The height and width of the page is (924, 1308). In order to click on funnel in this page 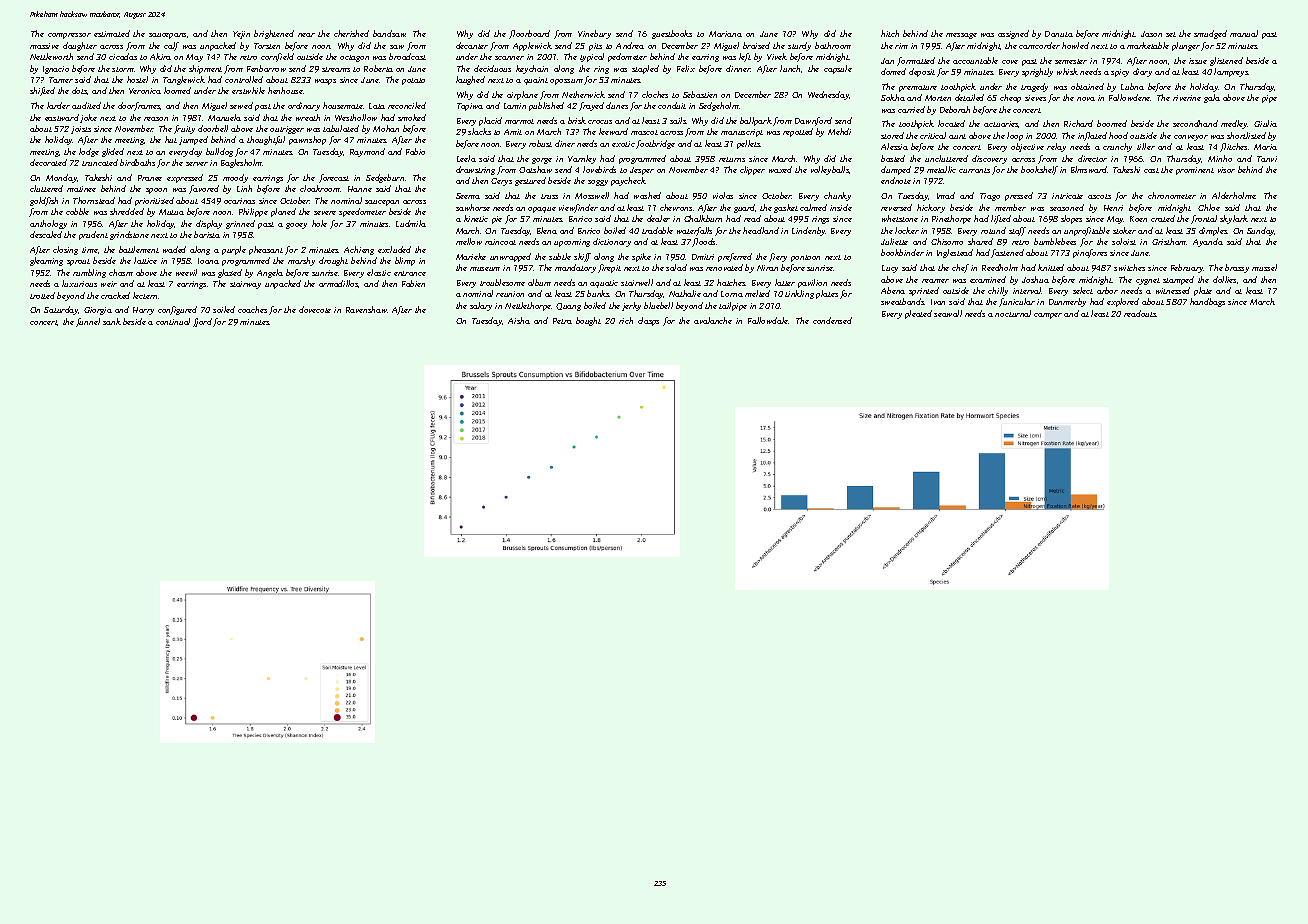, I will do `click(88, 322)`.
